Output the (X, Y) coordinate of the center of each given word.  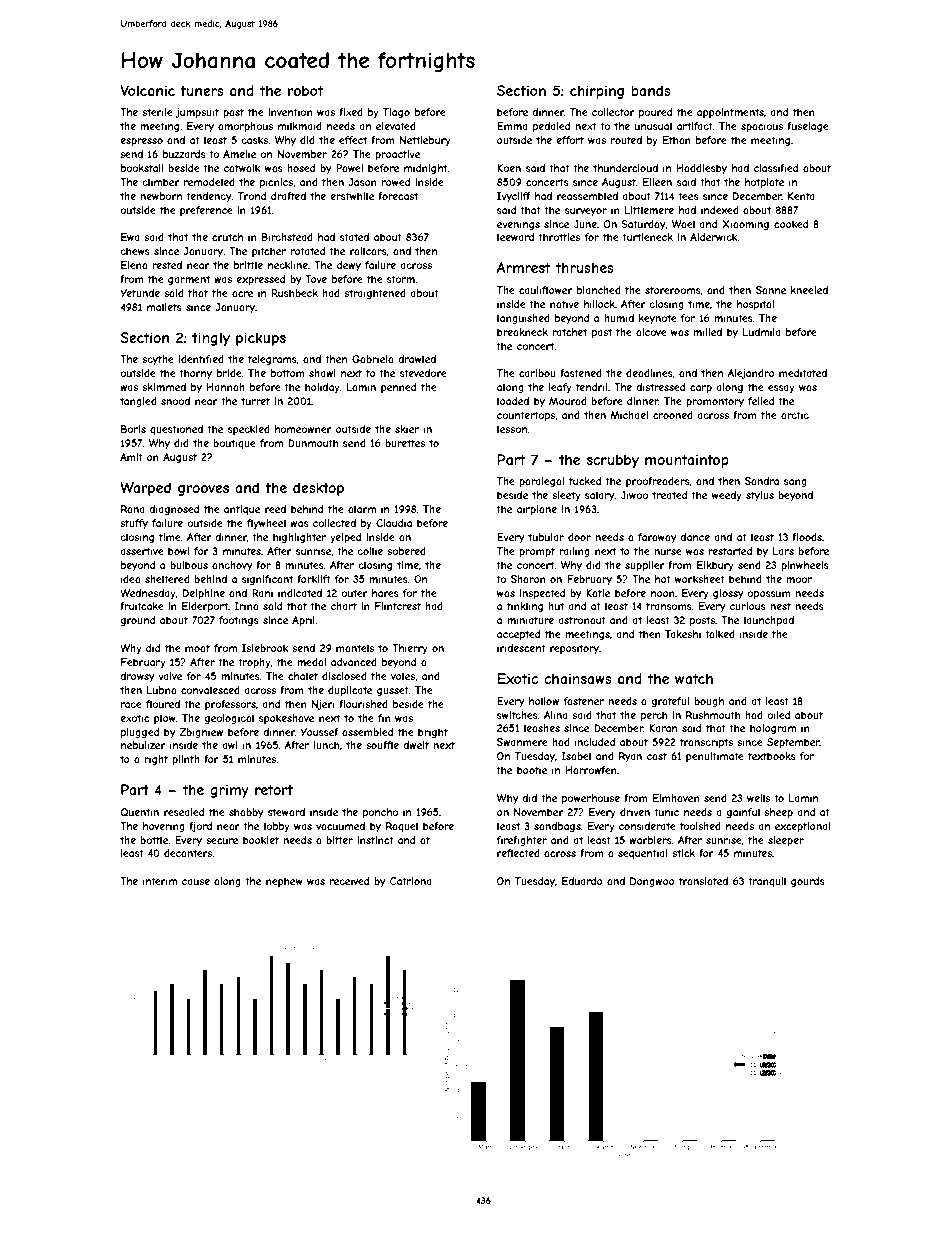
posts (702, 621)
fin (384, 718)
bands (651, 90)
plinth (186, 760)
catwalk (242, 168)
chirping (597, 92)
